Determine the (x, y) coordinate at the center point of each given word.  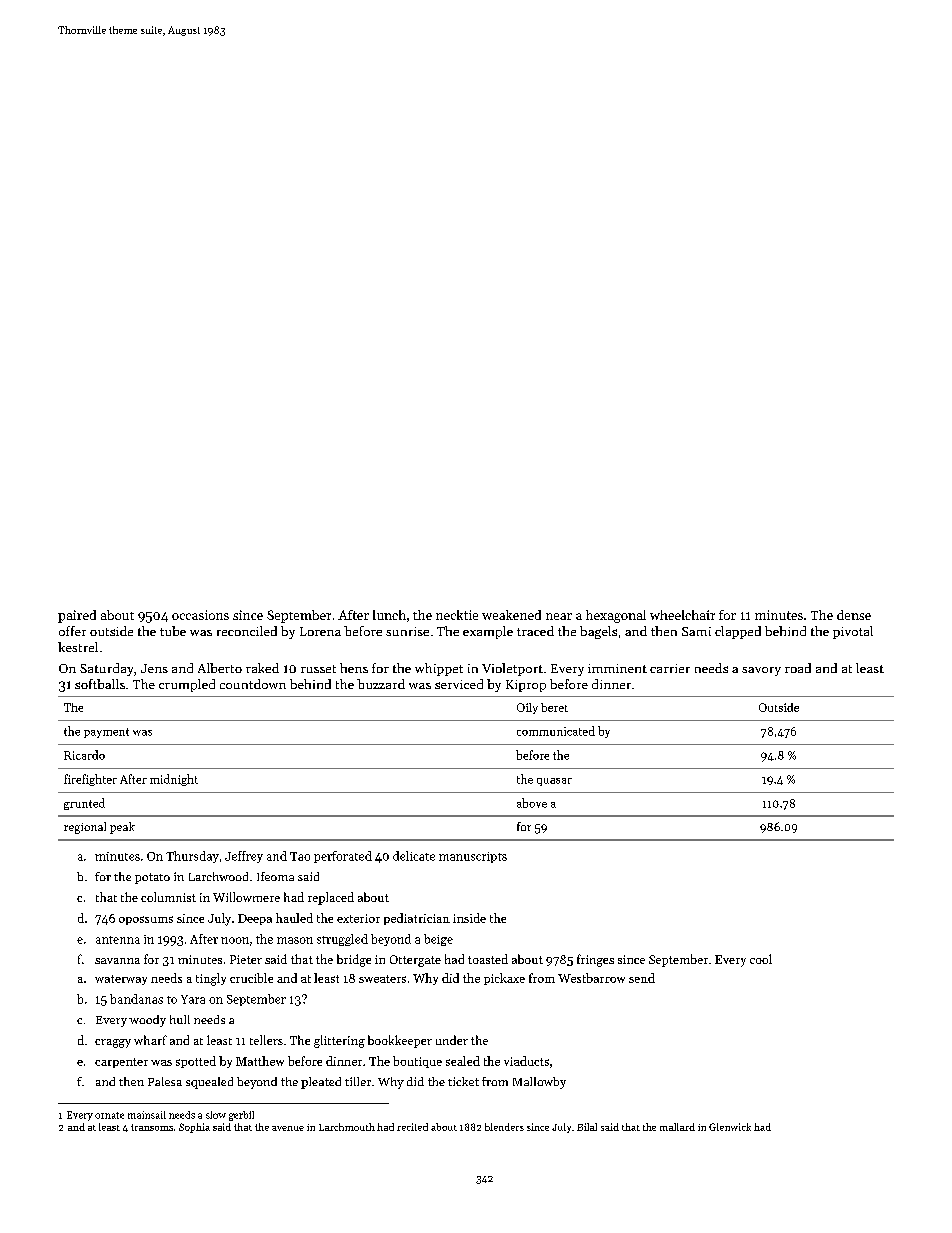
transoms (152, 1127)
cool (761, 959)
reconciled (247, 631)
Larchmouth (347, 1127)
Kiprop (526, 686)
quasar (554, 782)
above (532, 803)
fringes (595, 960)
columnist (168, 897)
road (798, 668)
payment (106, 733)
